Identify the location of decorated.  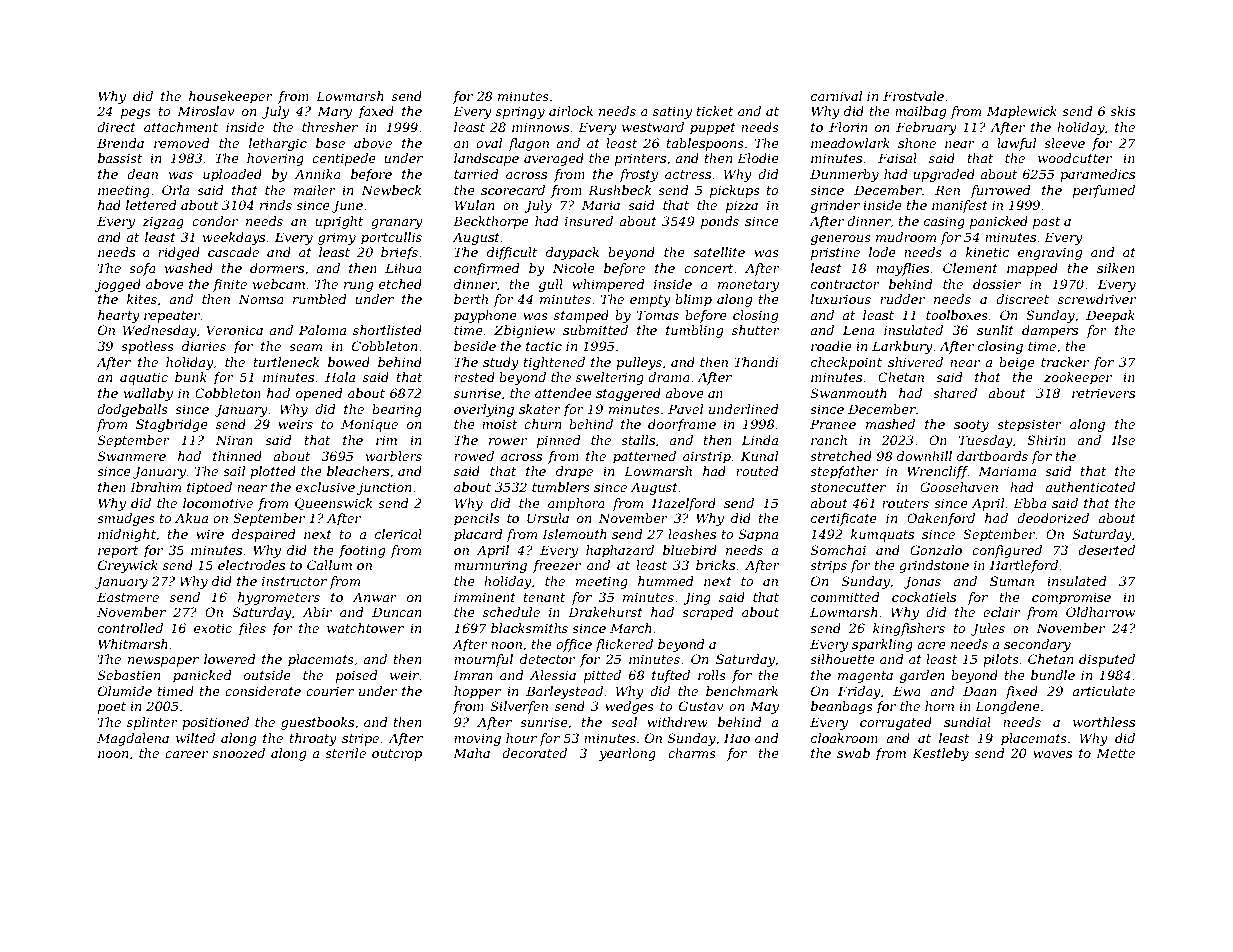
(534, 753).
